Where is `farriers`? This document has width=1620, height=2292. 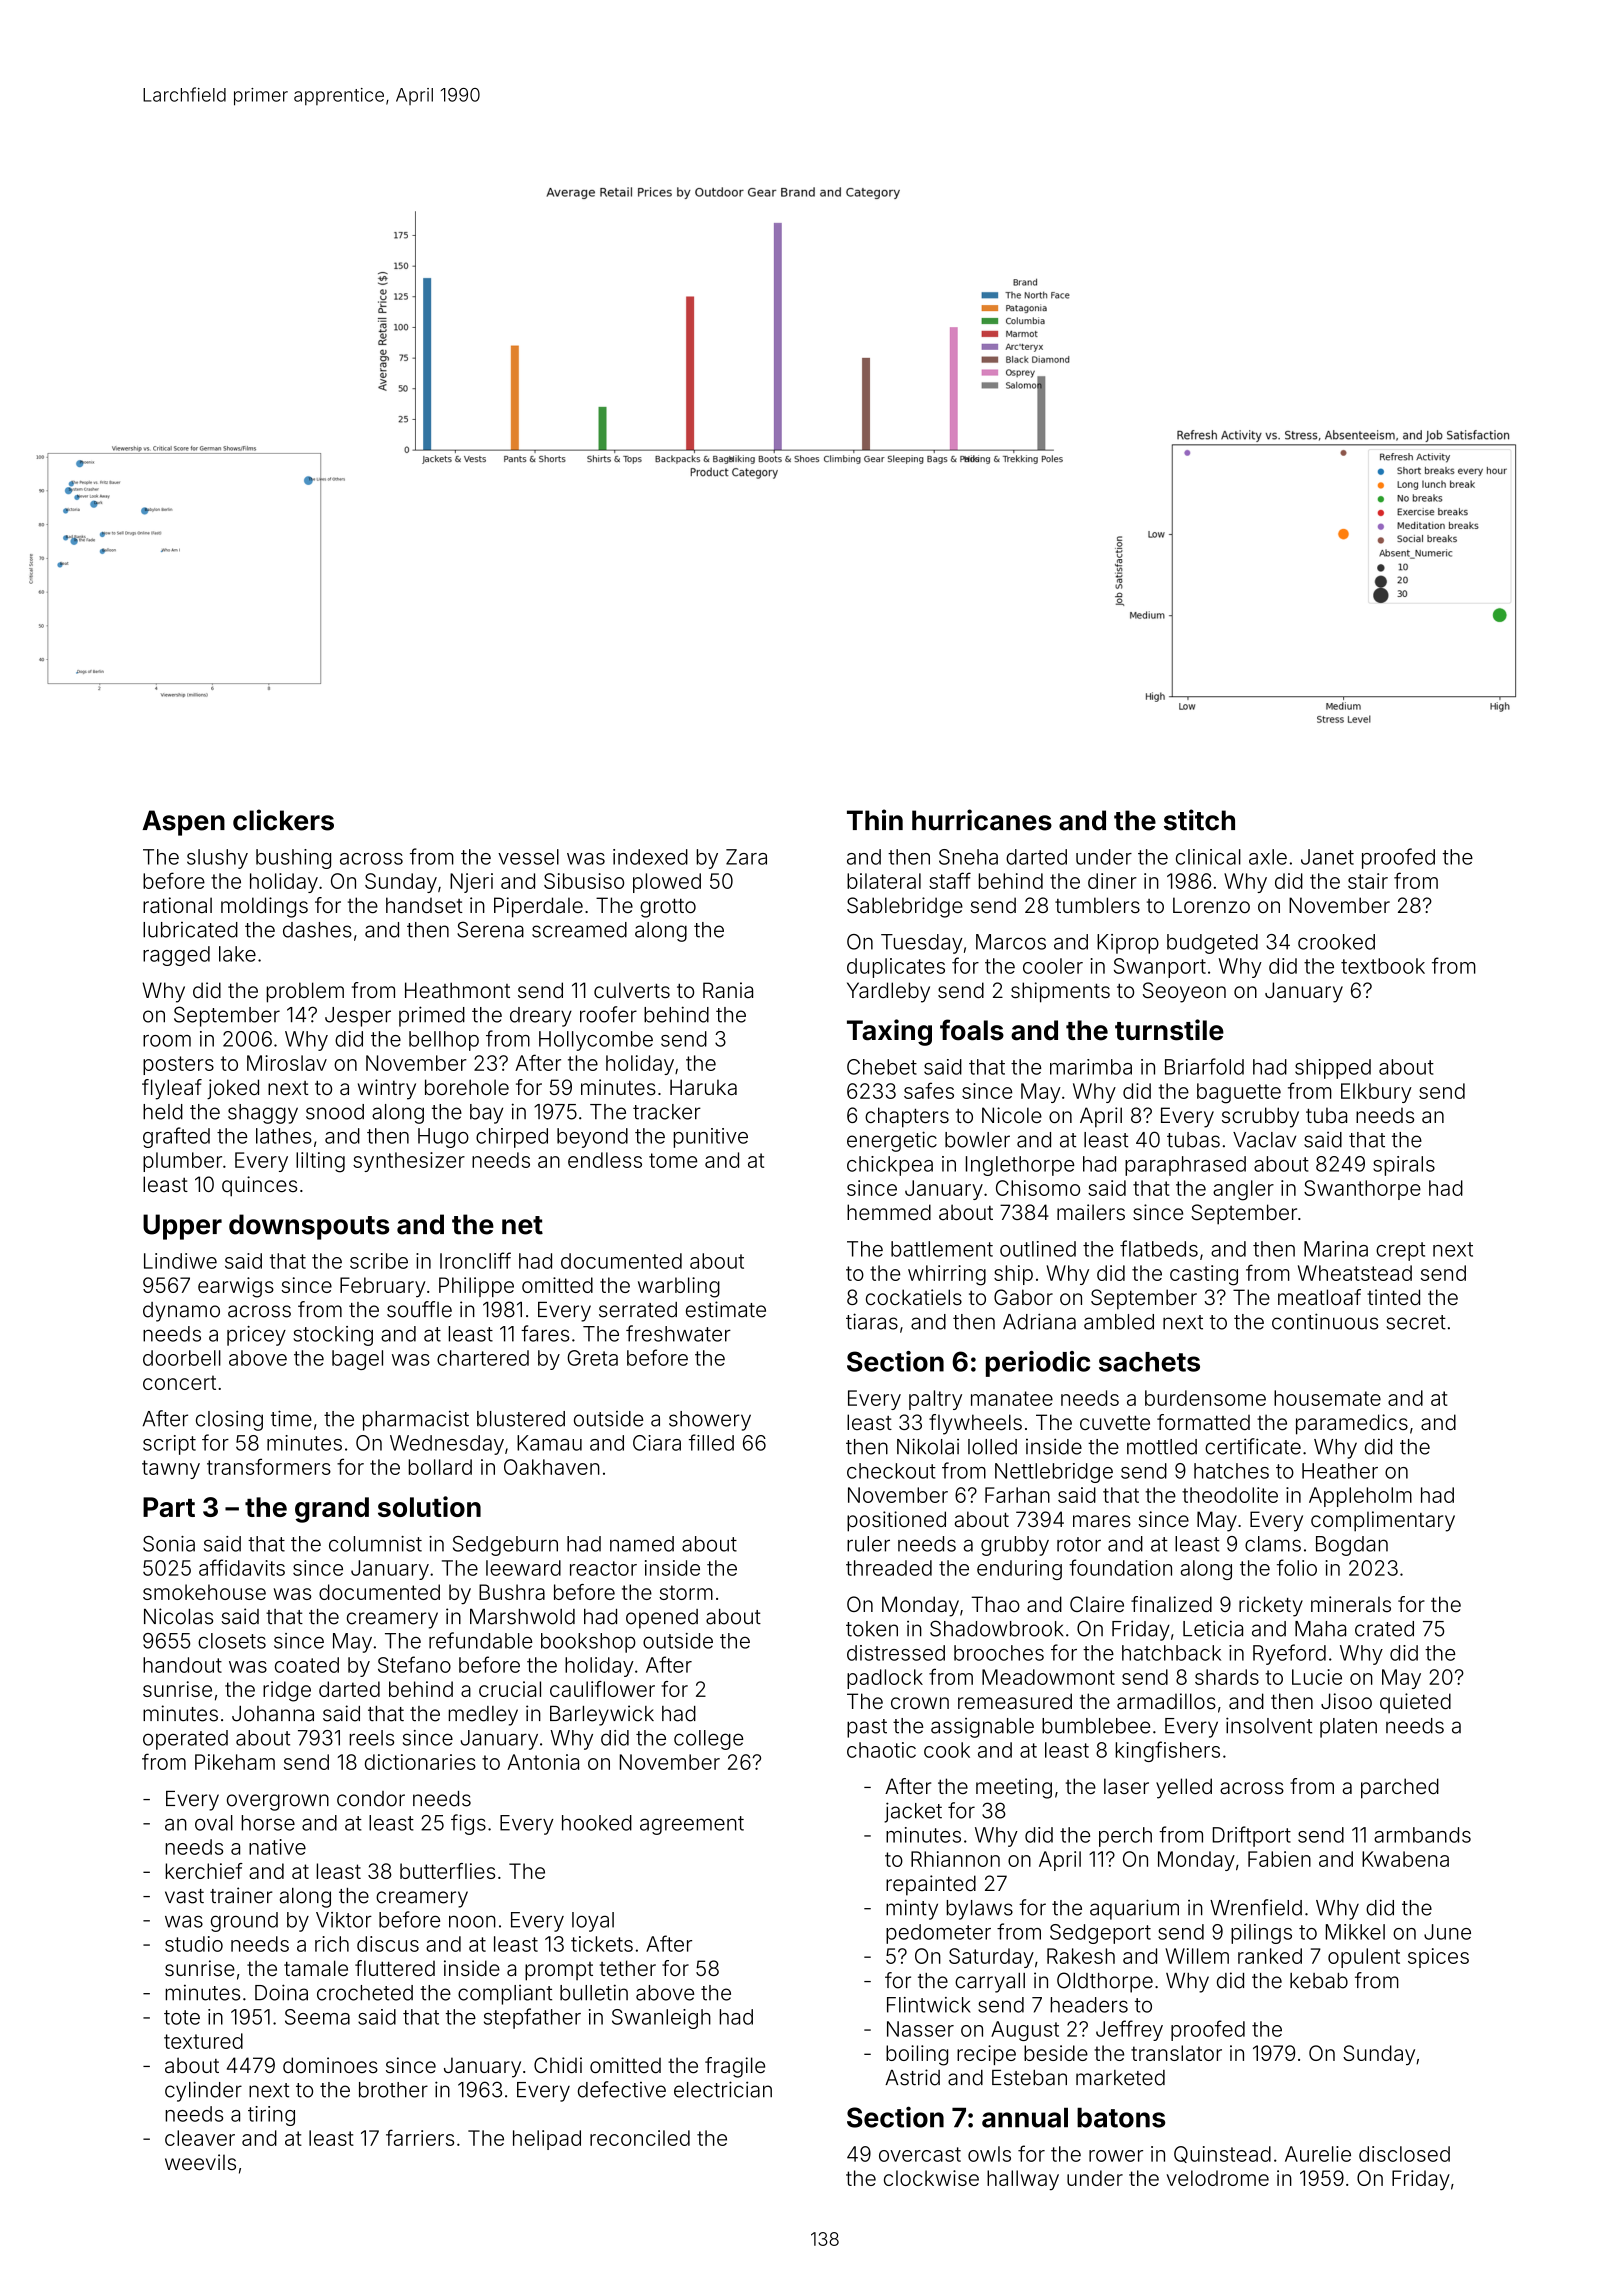
farriers is located at coordinates (420, 2137).
